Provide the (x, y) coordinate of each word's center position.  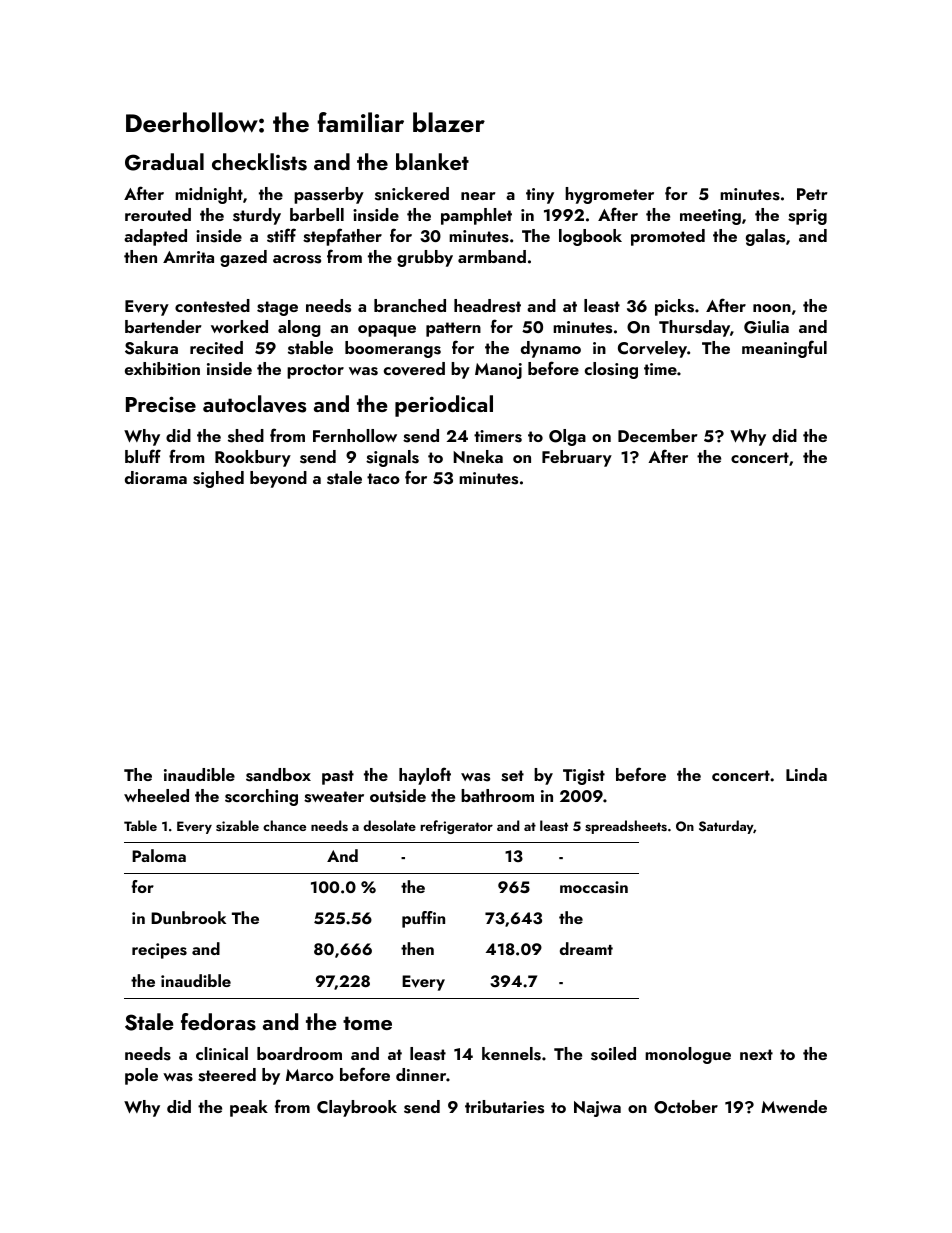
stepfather (342, 237)
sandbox (278, 775)
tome (367, 1023)
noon (772, 308)
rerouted (158, 214)
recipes (159, 951)
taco (383, 478)
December (658, 435)
